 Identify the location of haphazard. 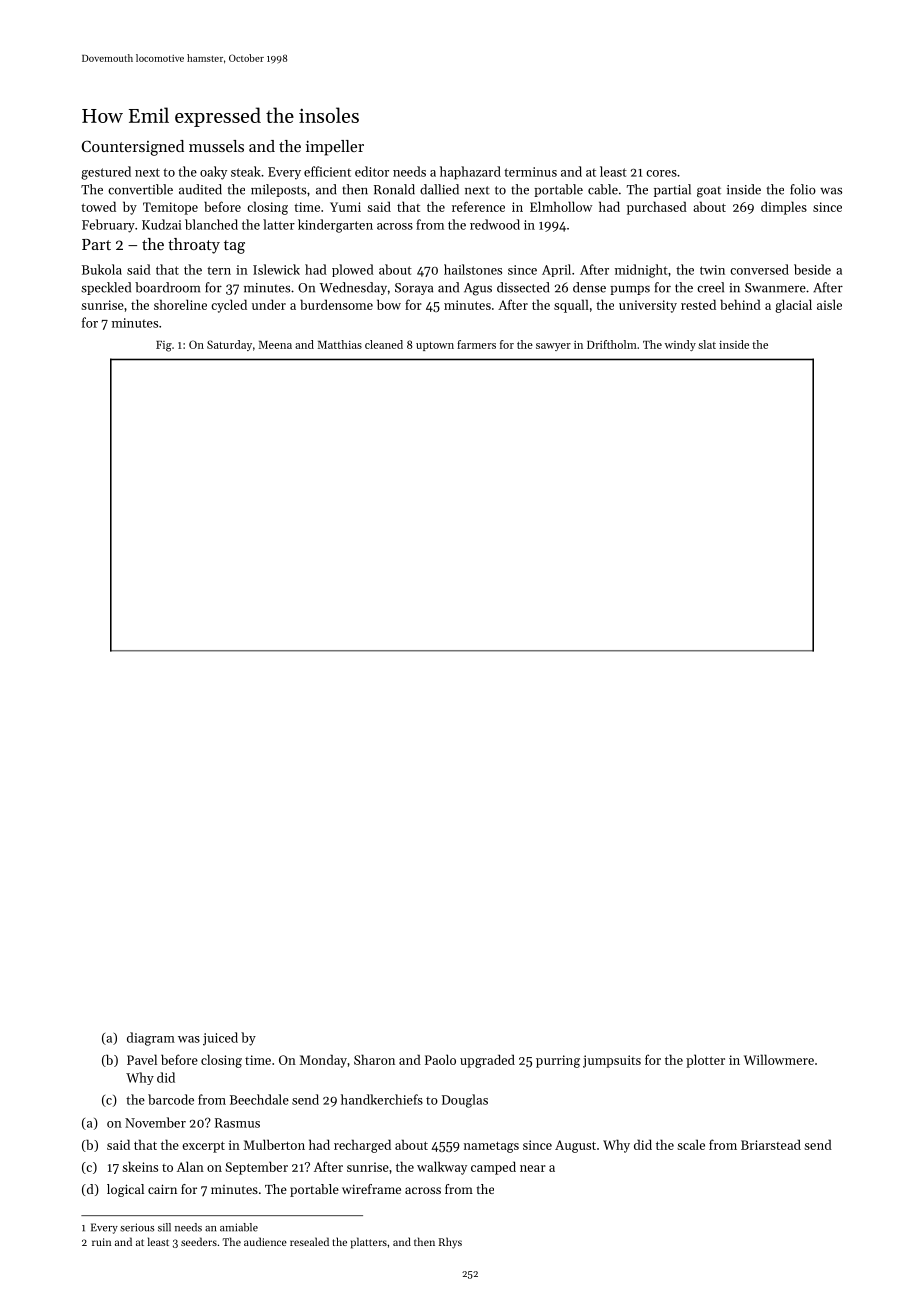
(470, 173).
